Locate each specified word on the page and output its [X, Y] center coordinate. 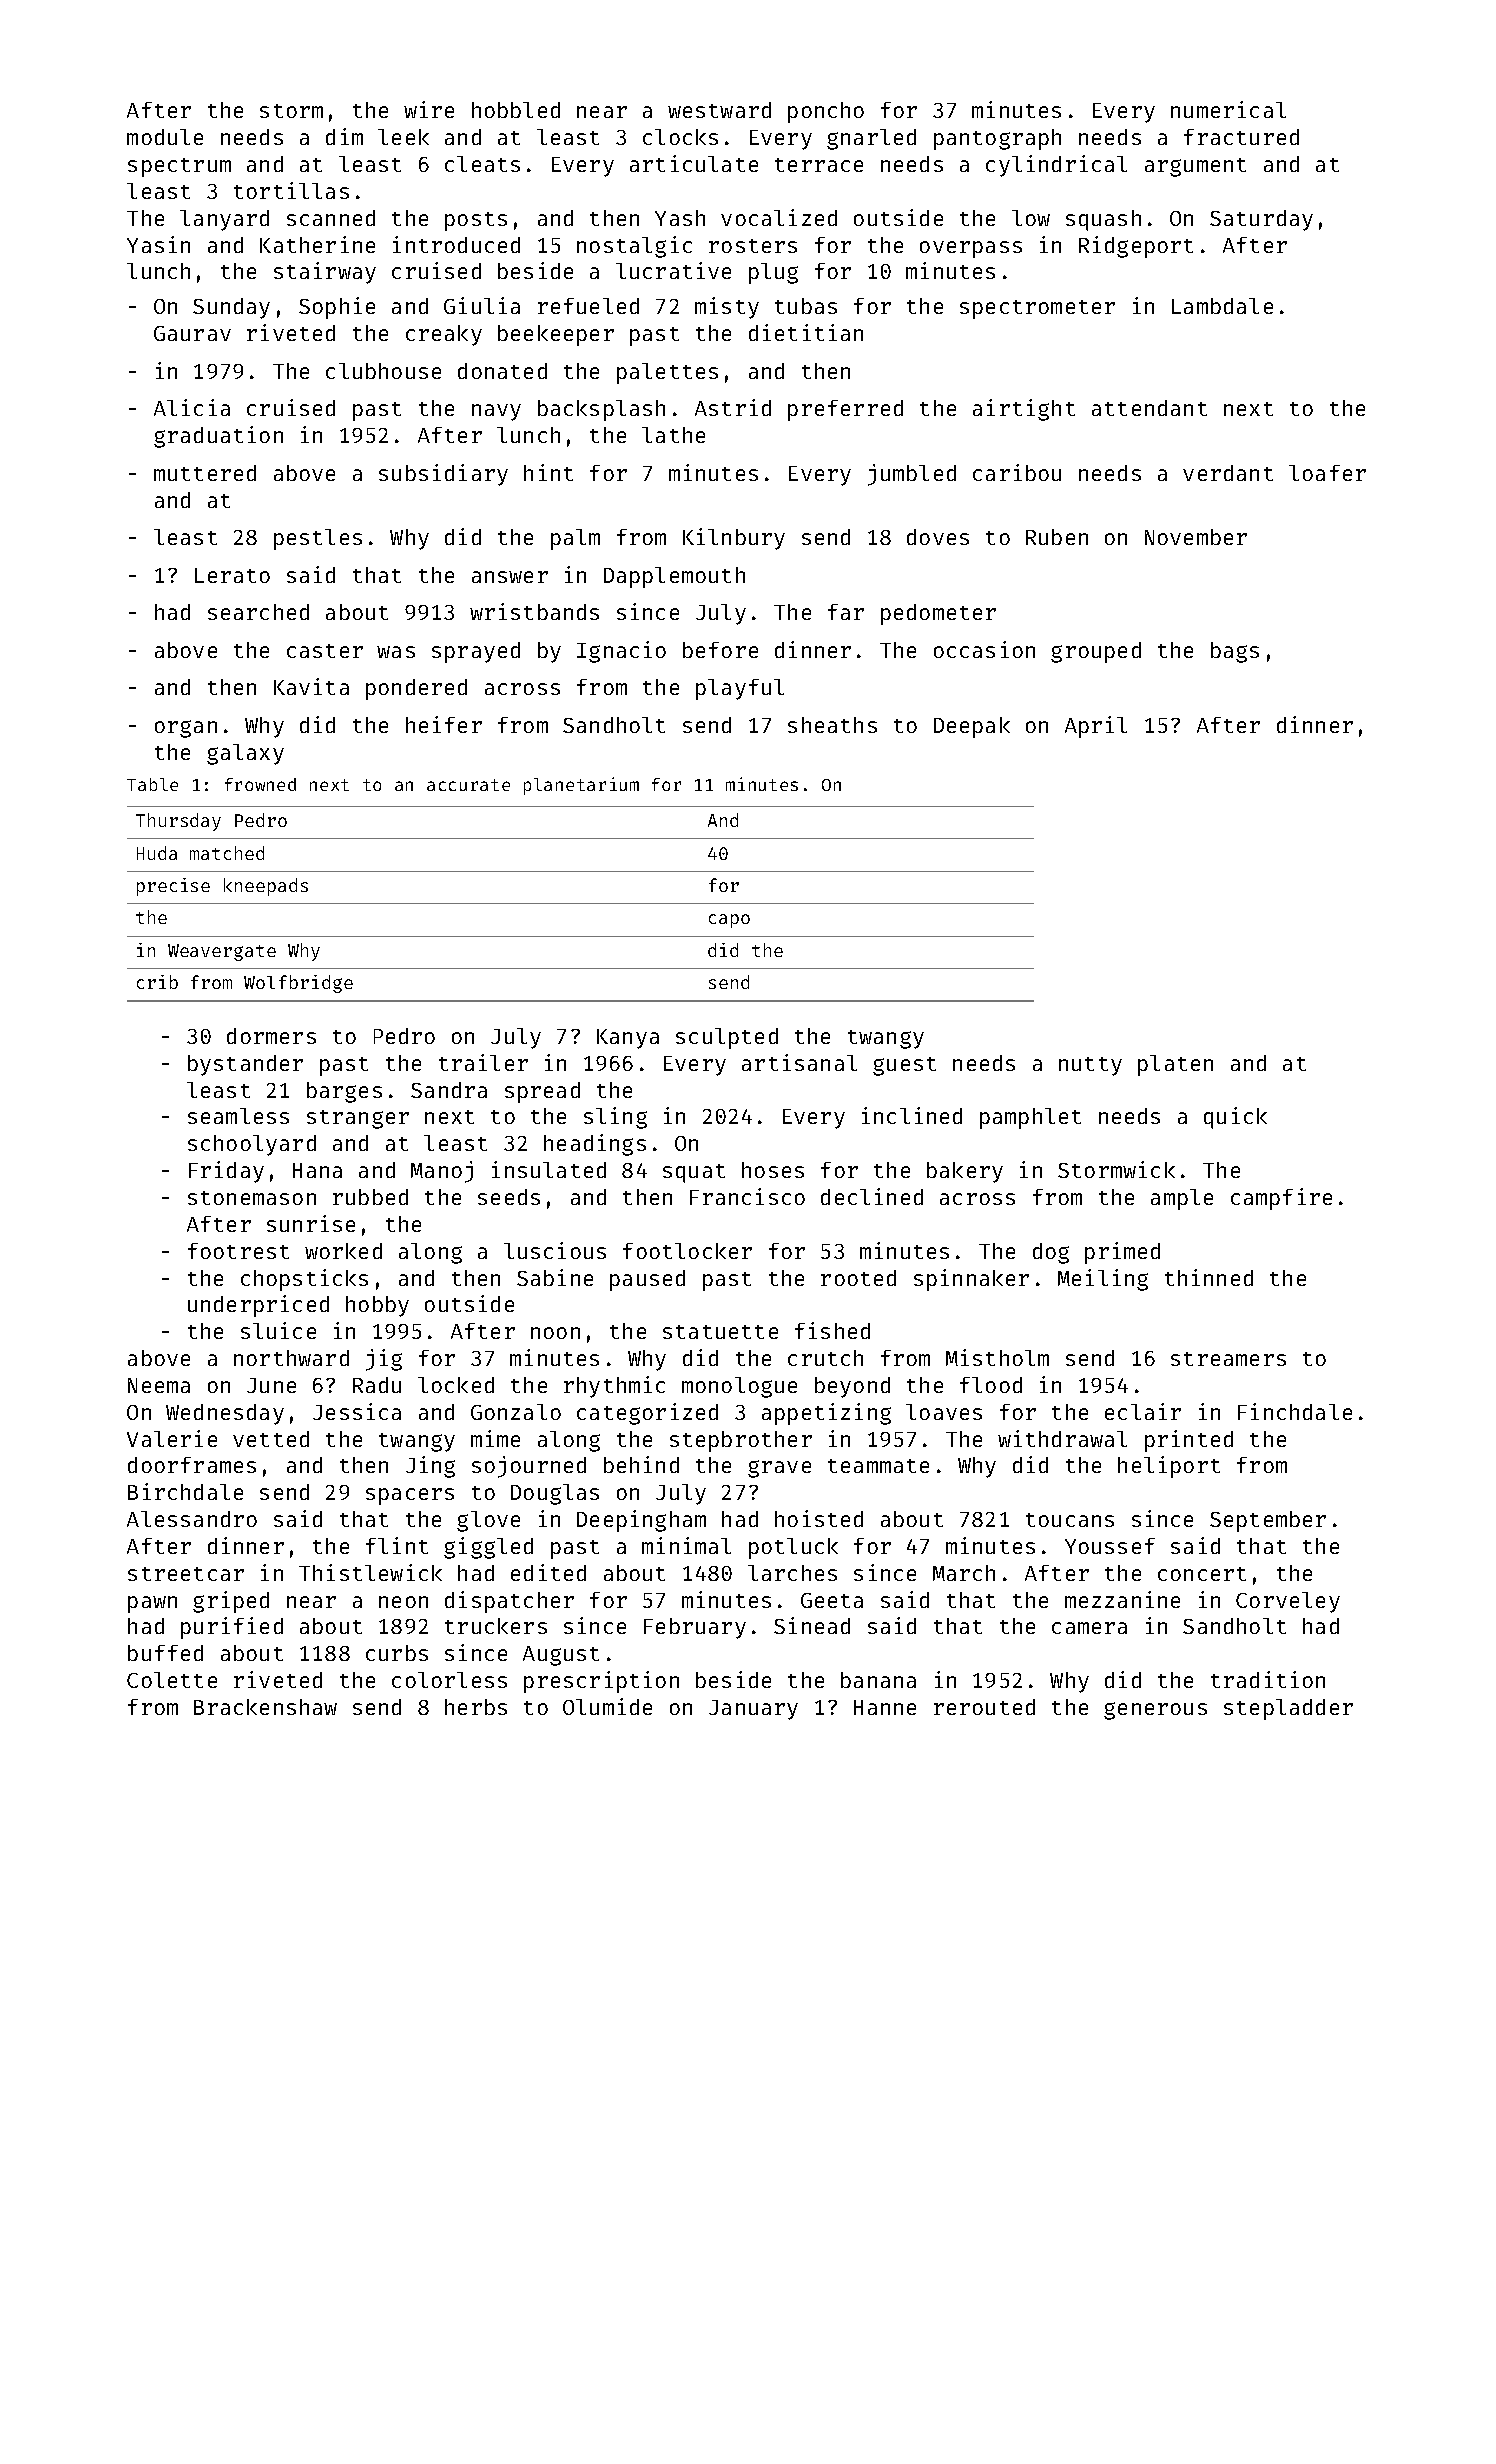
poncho [826, 112]
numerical [1228, 109]
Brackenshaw [265, 1707]
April [1096, 727]
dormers [271, 1036]
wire [429, 109]
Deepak [972, 727]
